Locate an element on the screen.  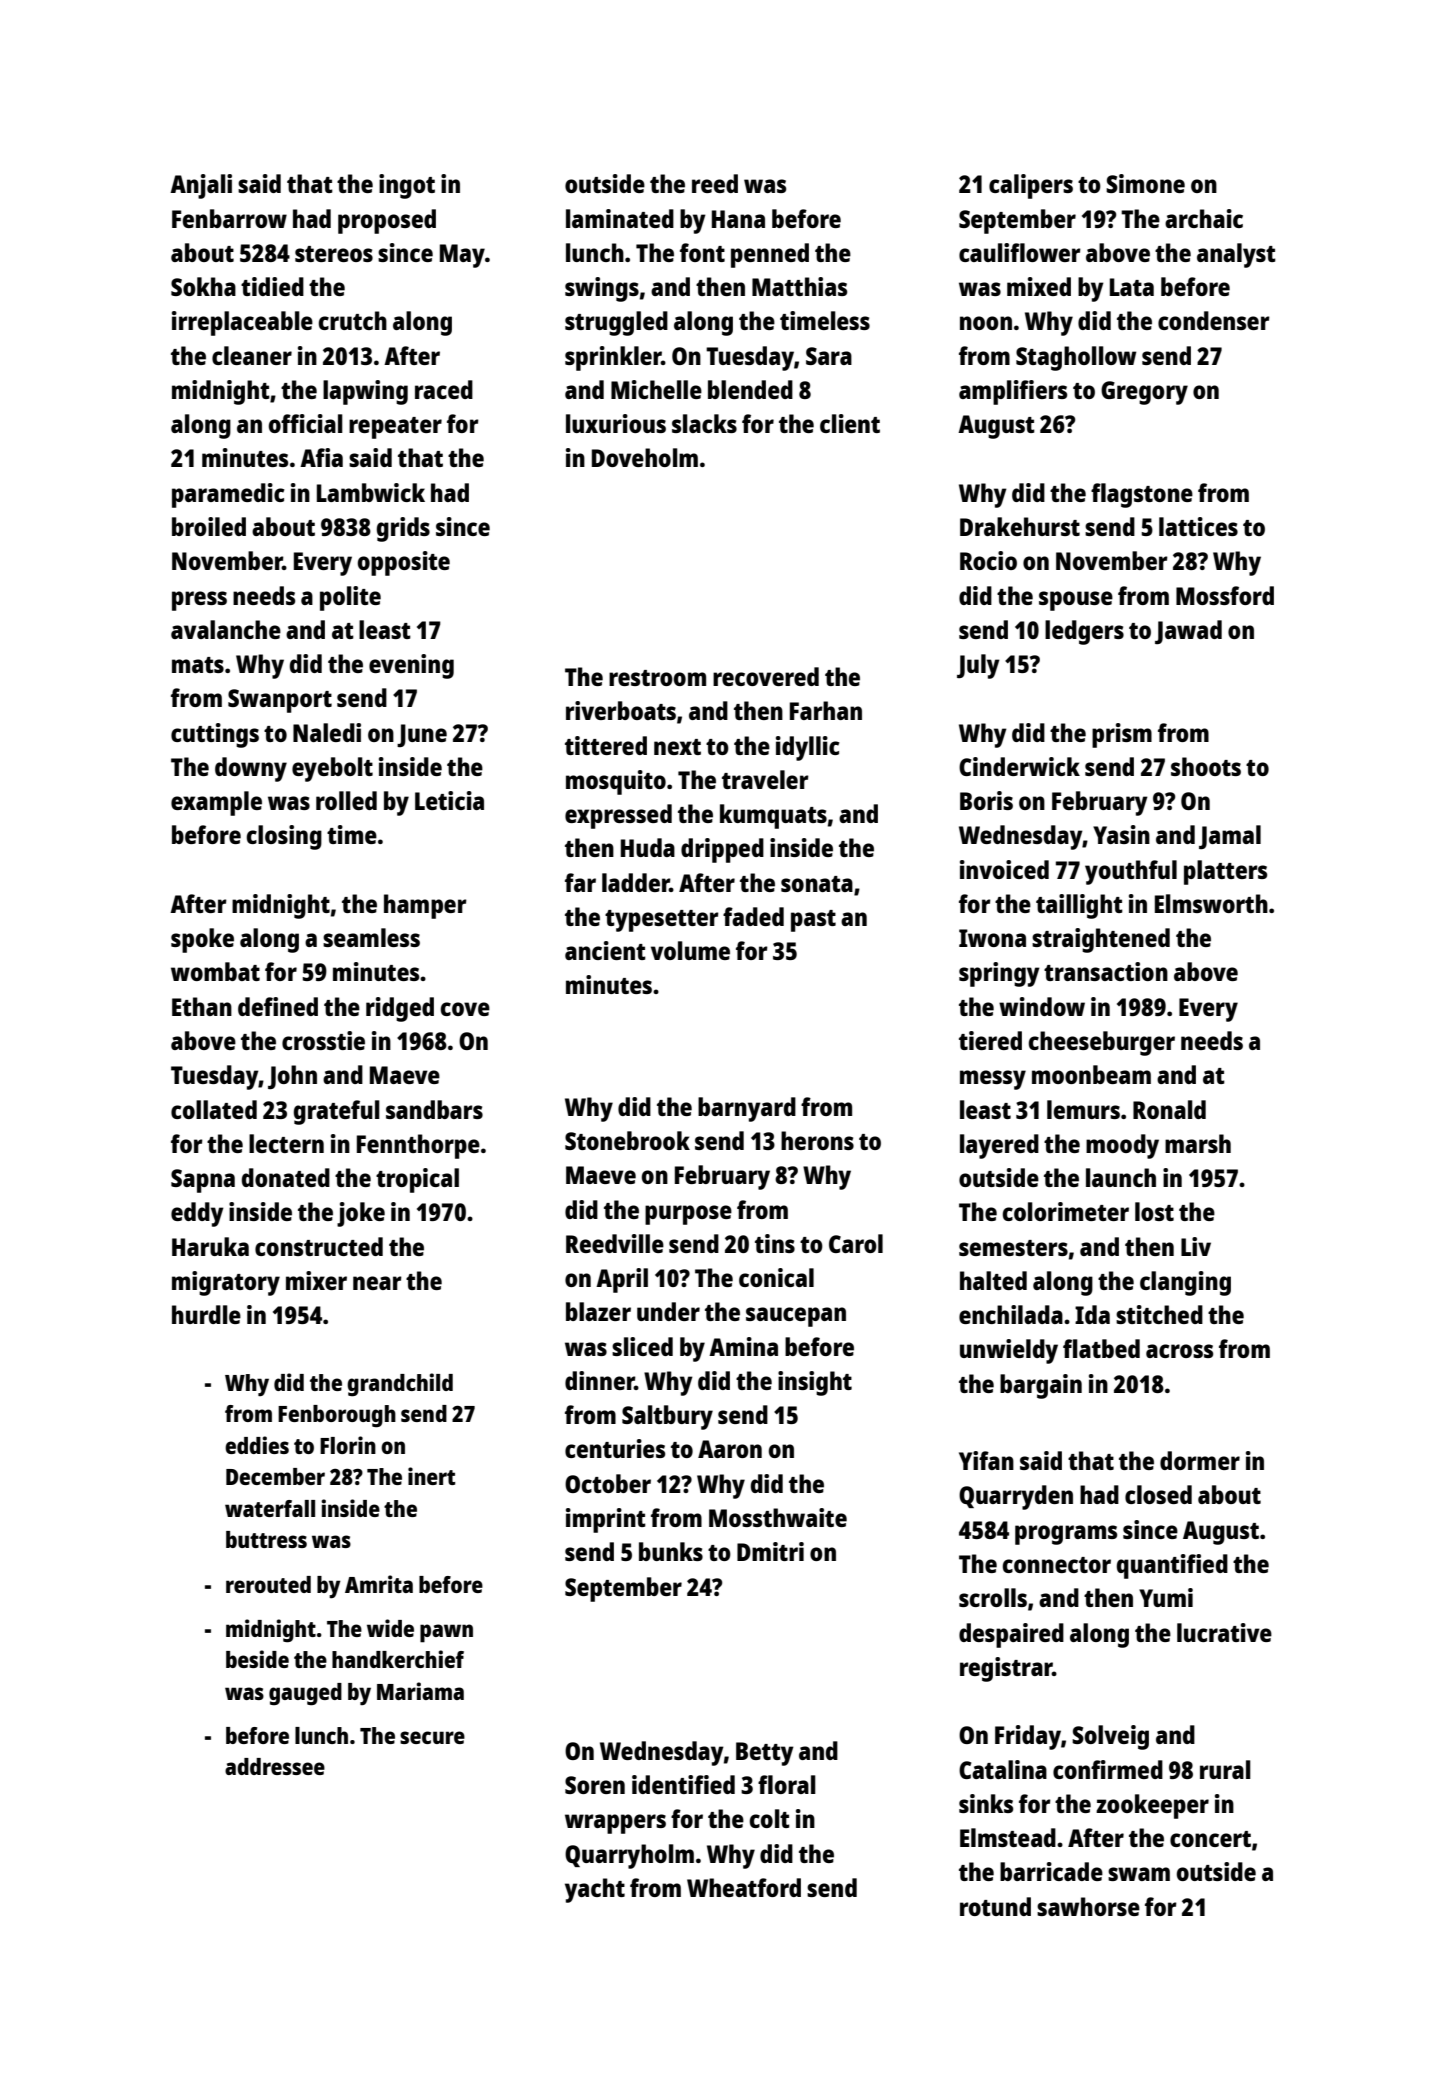
volume is located at coordinates (690, 950).
